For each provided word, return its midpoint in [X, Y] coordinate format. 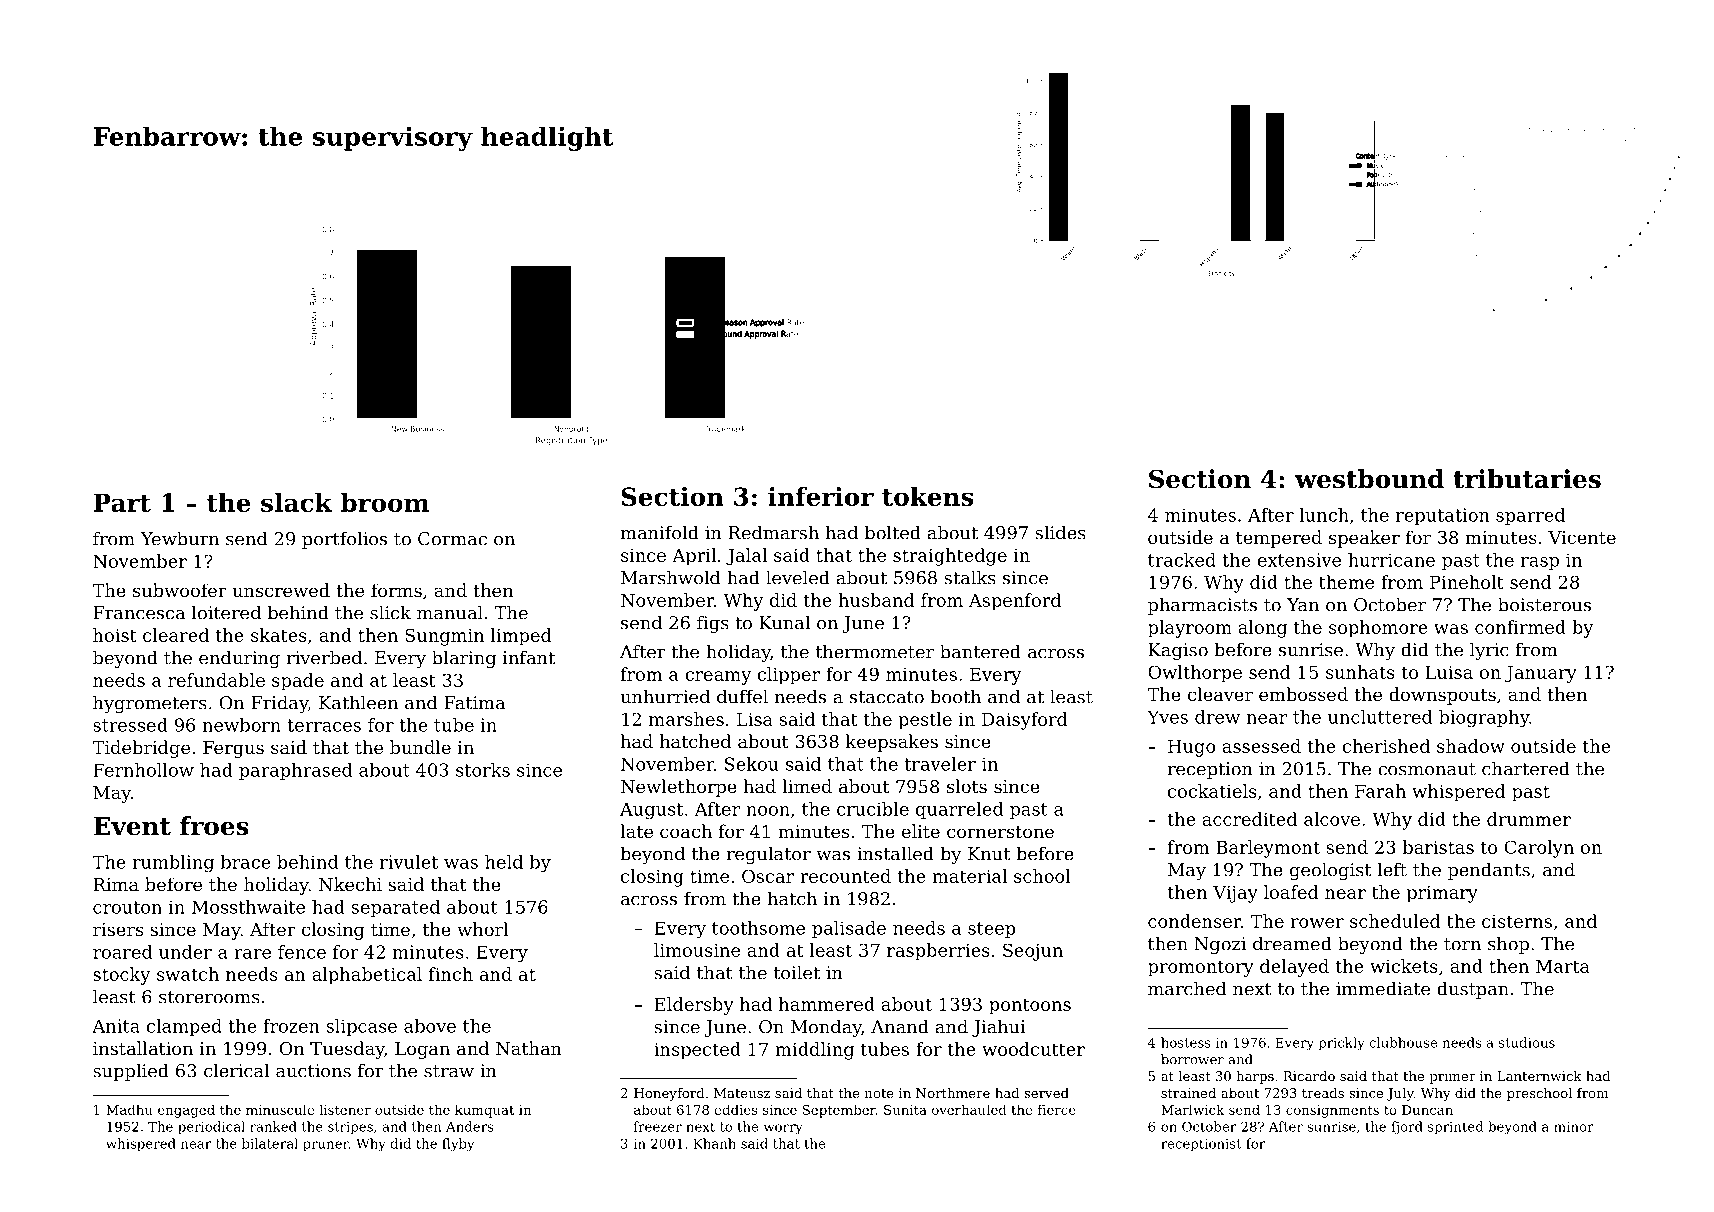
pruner [326, 1146]
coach [686, 831]
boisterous [1544, 604]
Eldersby [694, 1006]
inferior [821, 496]
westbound [1369, 479]
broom [385, 502]
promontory [1201, 968]
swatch [188, 974]
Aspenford [1015, 602]
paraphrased [295, 771]
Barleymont [1268, 849]
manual [450, 612]
